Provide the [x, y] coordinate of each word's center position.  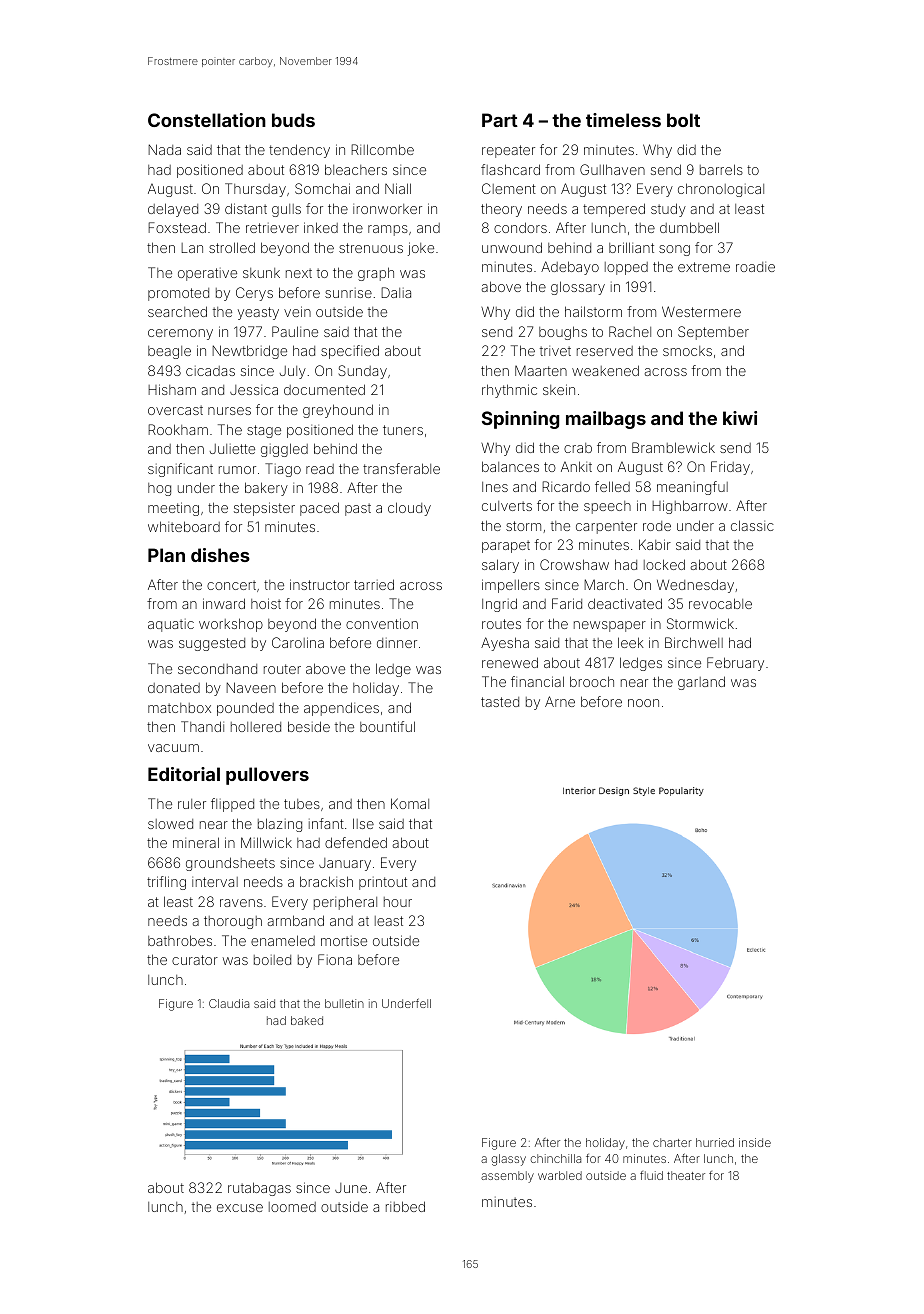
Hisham [172, 389]
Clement [509, 188]
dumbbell [689, 227]
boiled [272, 960]
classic [752, 525]
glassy [508, 1160]
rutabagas [259, 1189]
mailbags [606, 420]
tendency [299, 151]
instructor [320, 584]
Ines [495, 487]
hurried [715, 1142]
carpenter [606, 527]
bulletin [344, 1003]
